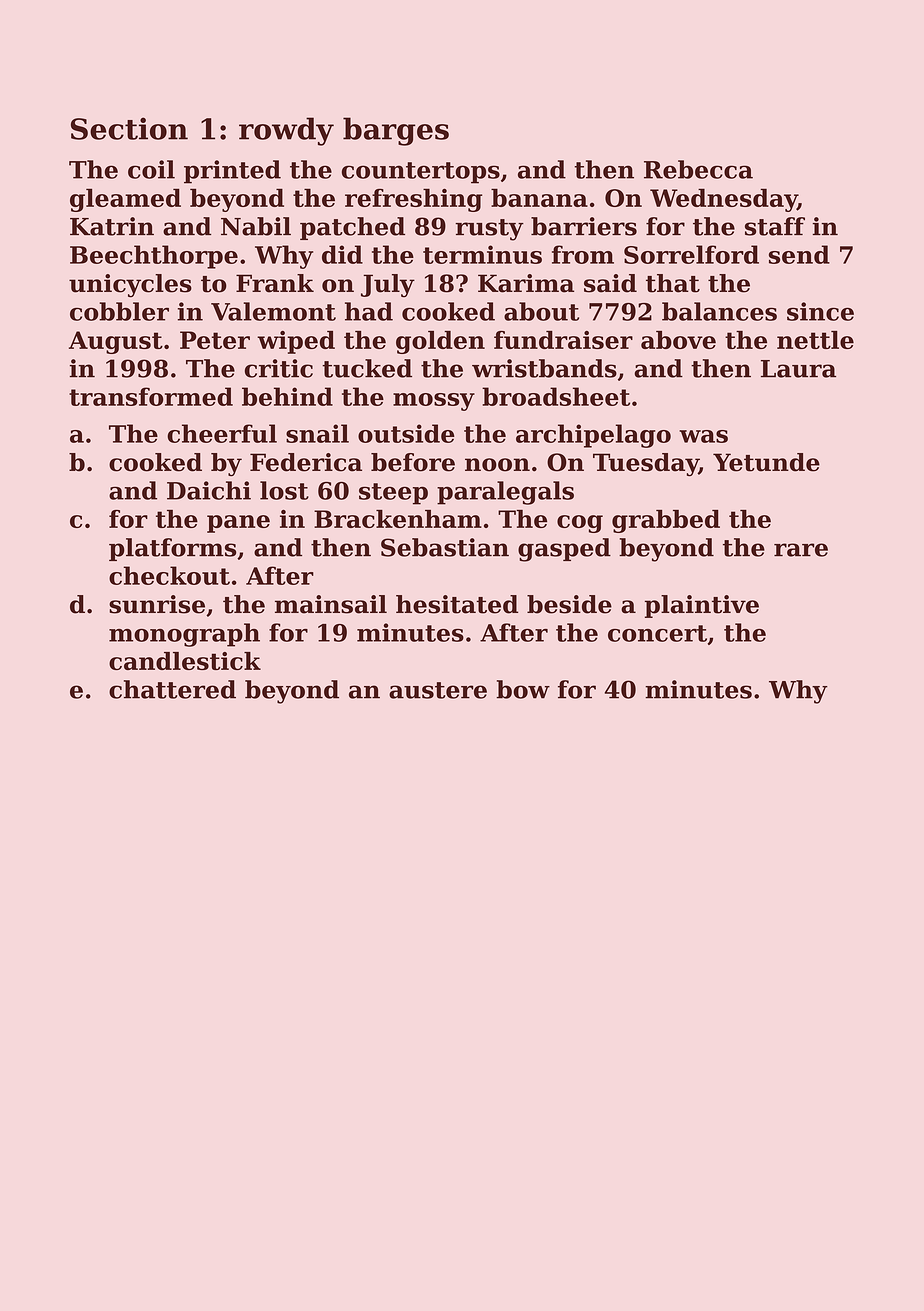 The width and height of the screenshot is (924, 1311). What do you see at coordinates (172, 549) in the screenshot?
I see `platforms` at bounding box center [172, 549].
